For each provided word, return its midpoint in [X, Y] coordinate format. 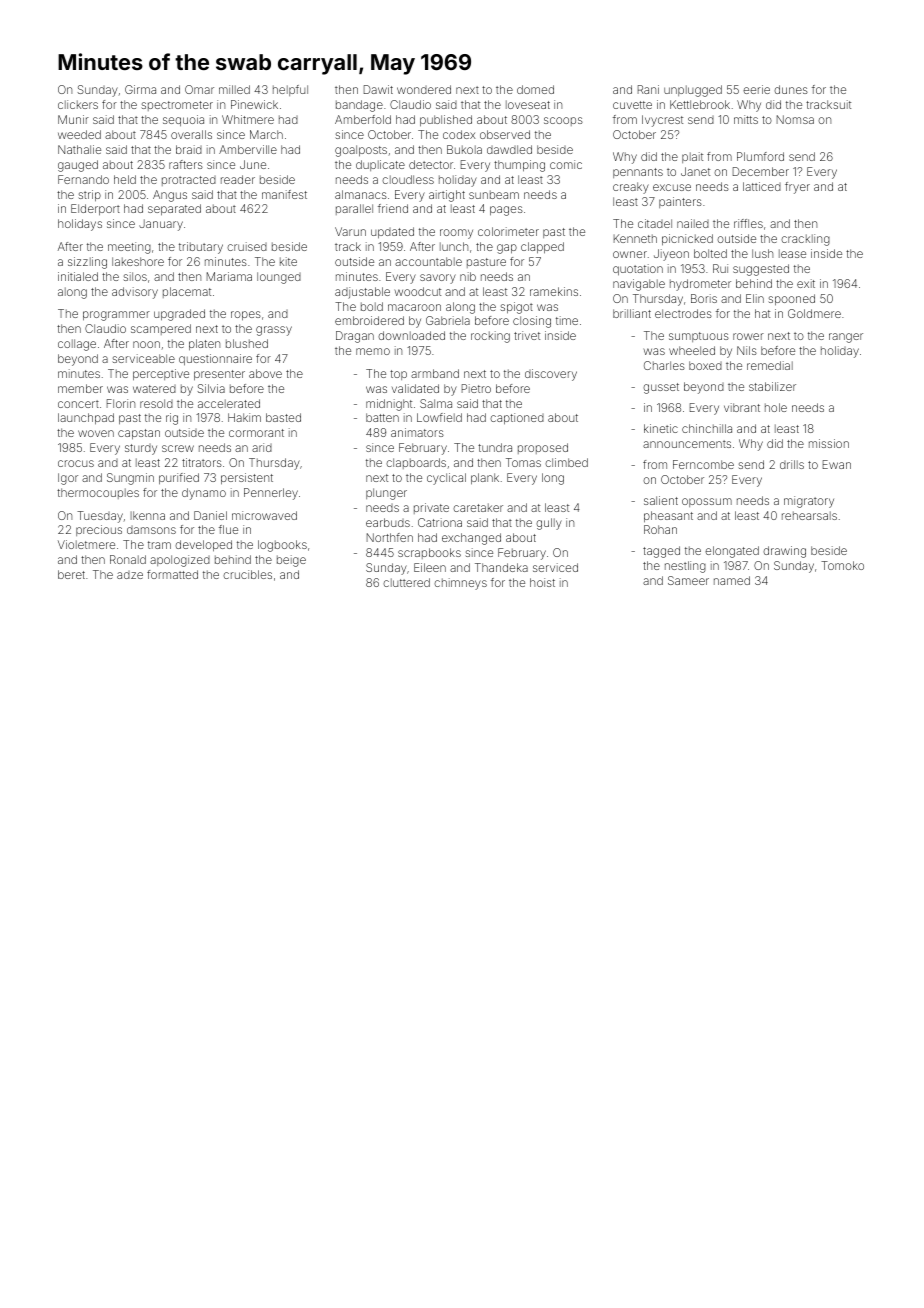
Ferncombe [703, 464]
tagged [661, 552]
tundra [495, 447]
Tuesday [100, 517]
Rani [648, 89]
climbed [566, 462]
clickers [78, 104]
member [80, 388]
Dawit [378, 89]
